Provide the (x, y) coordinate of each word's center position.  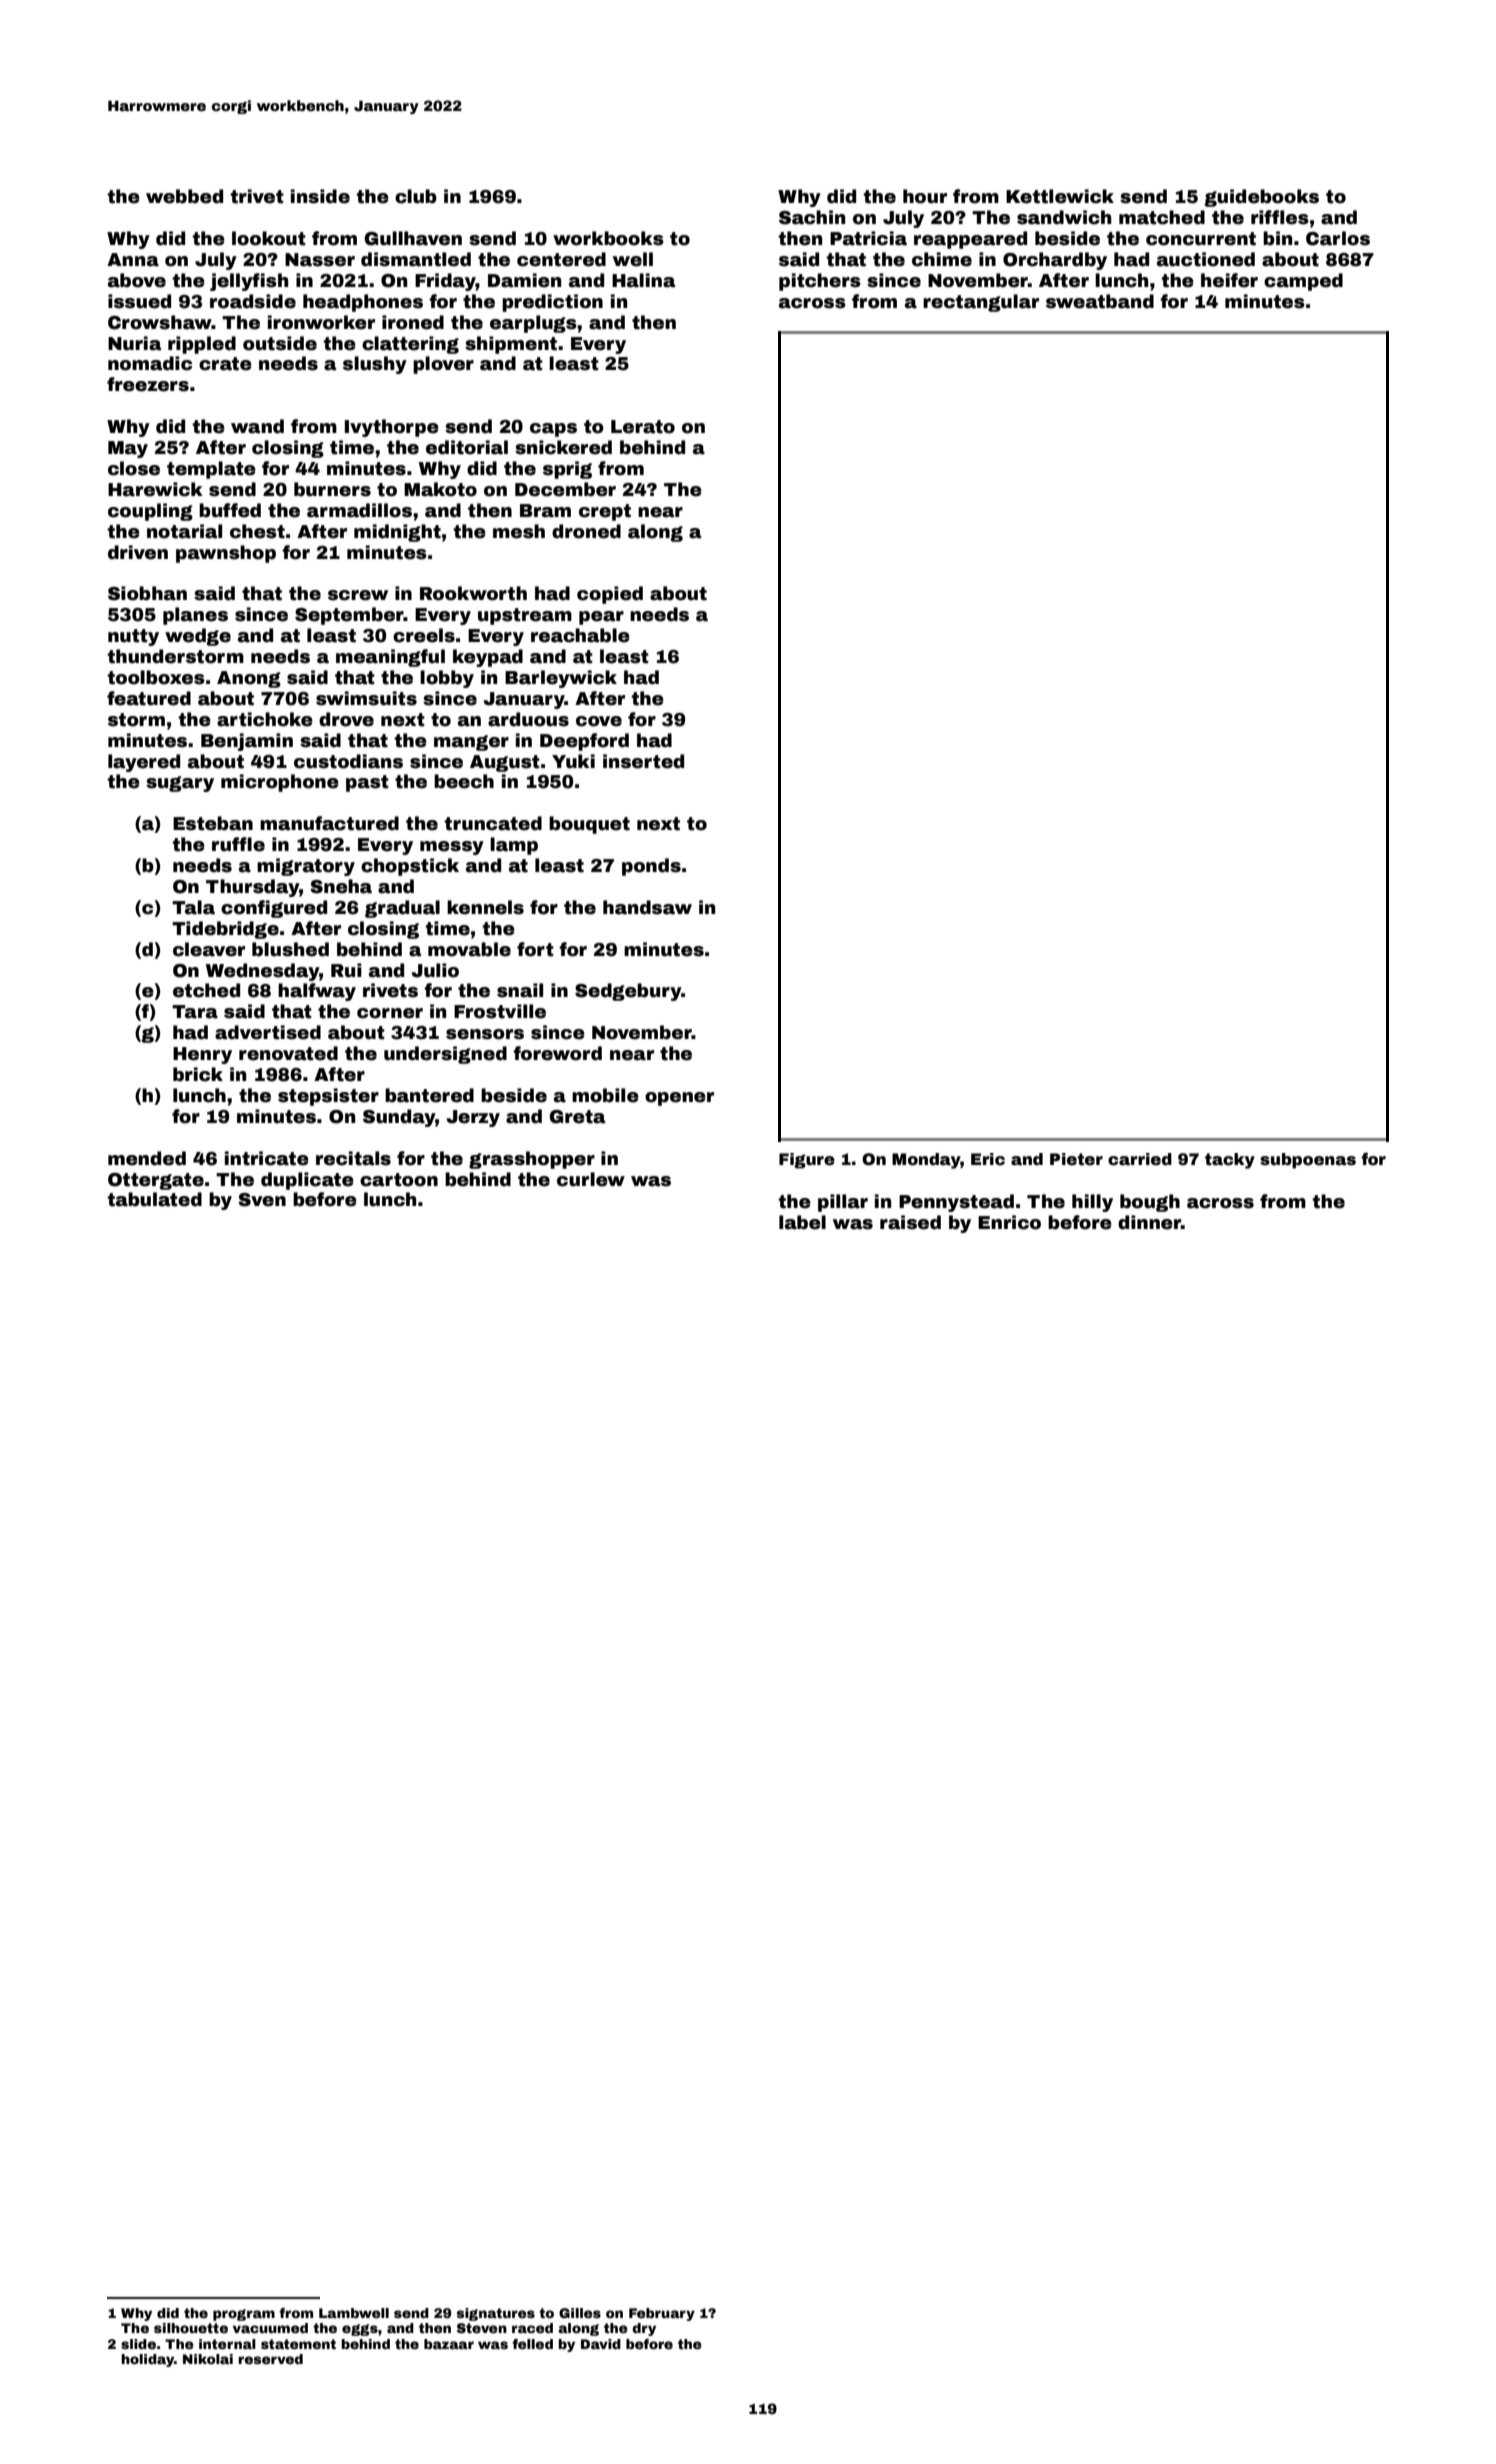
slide (138, 2344)
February (662, 2314)
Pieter (1076, 1159)
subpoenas (1308, 1161)
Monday (926, 1161)
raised (910, 1222)
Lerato (643, 427)
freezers (148, 384)
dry (644, 2329)
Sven (262, 1200)
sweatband (1100, 301)
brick (198, 1074)
